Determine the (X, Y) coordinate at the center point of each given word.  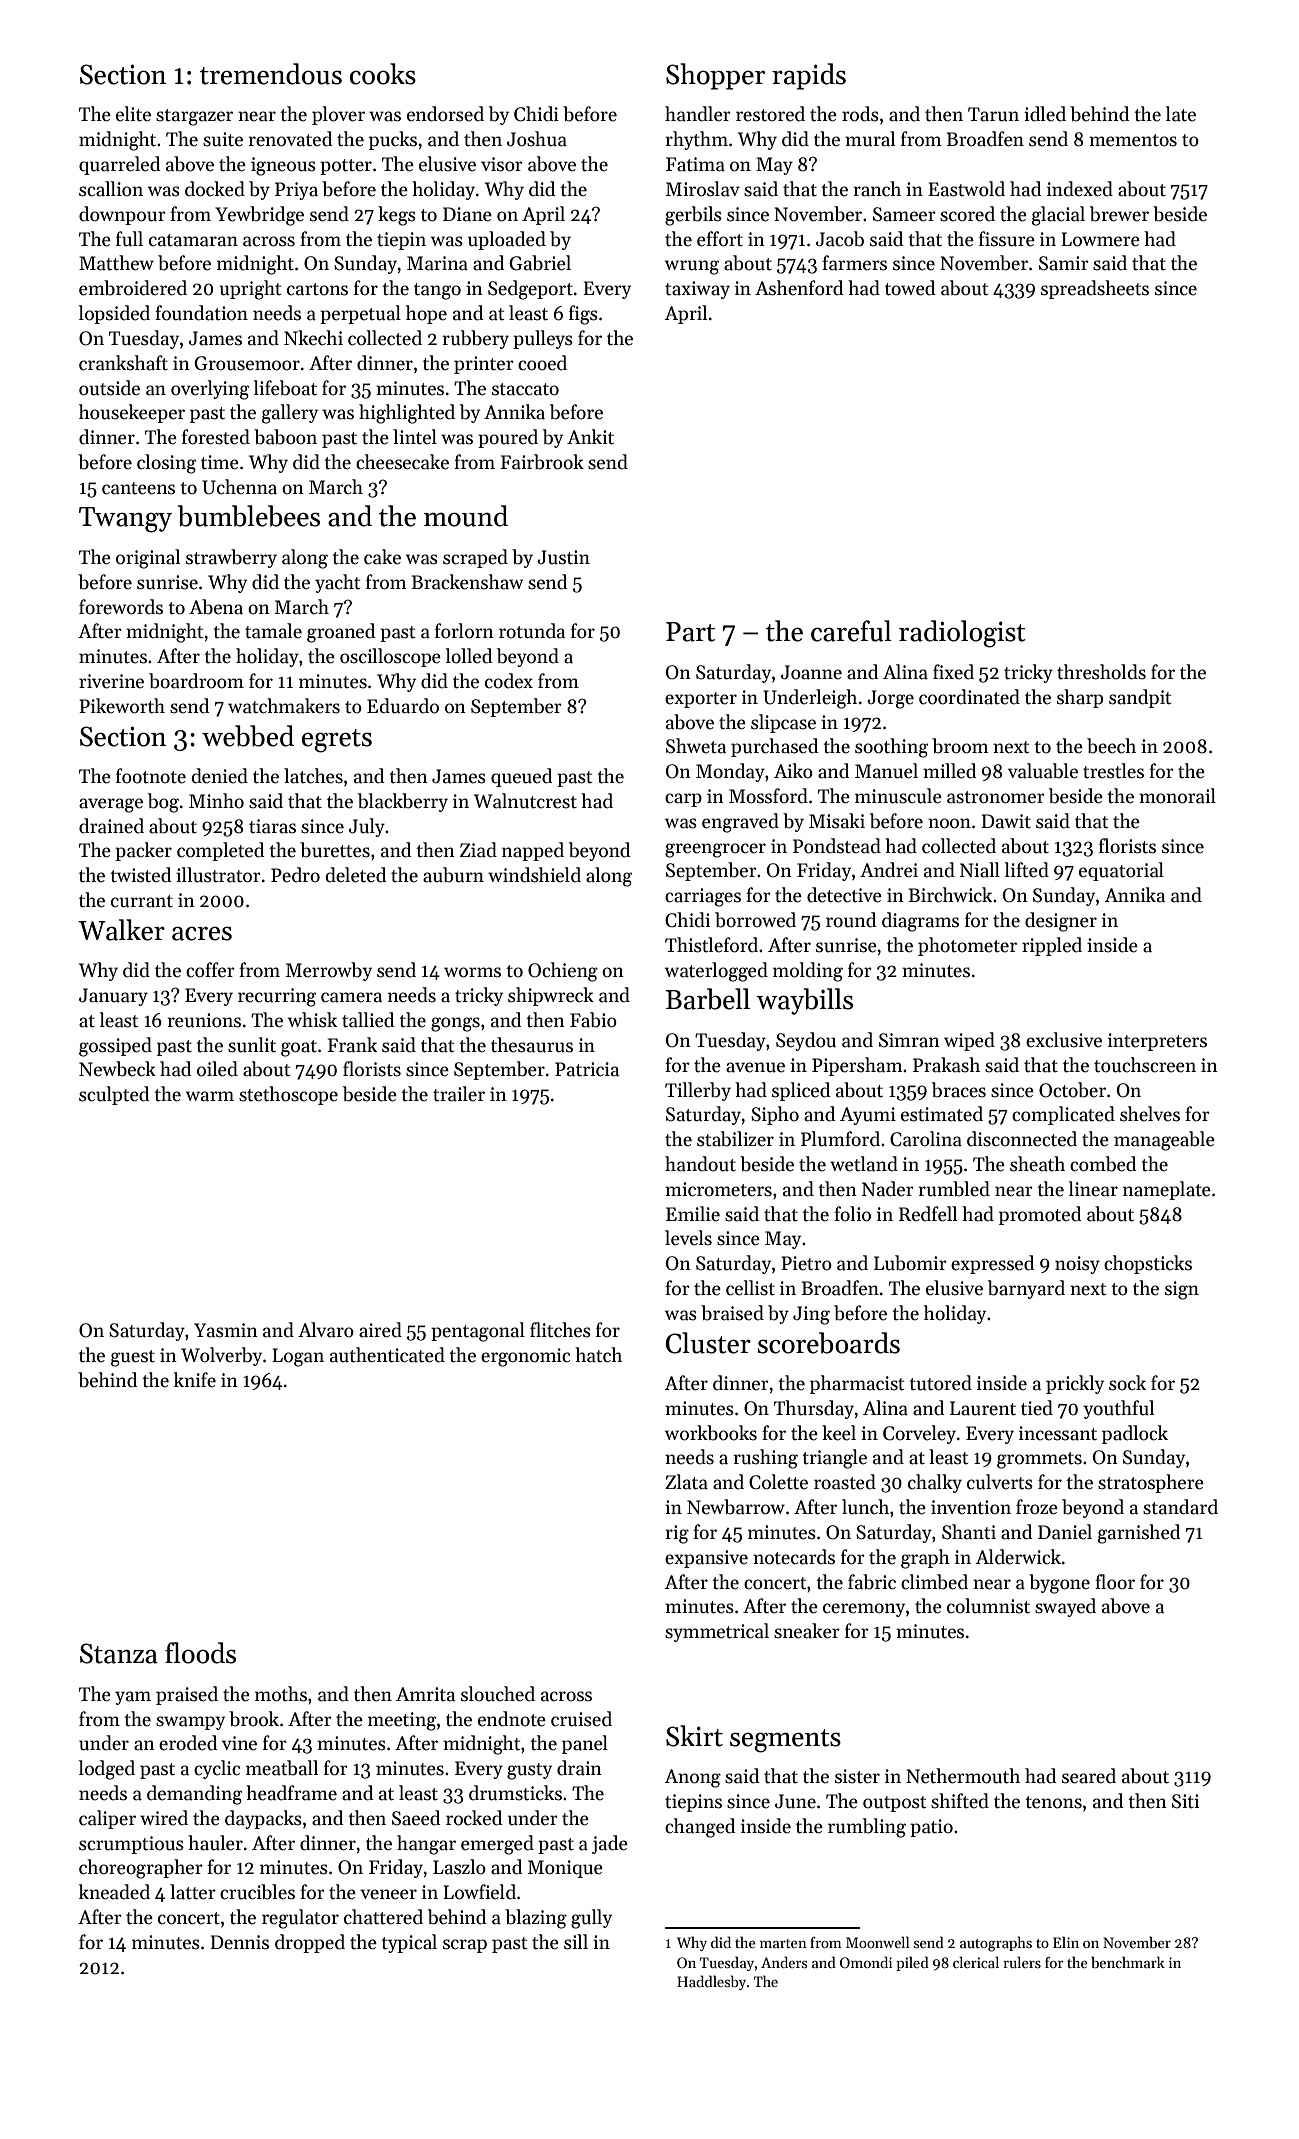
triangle (834, 1459)
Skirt (694, 1736)
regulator (300, 1919)
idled (1045, 114)
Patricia (587, 1069)
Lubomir (910, 1263)
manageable (1164, 1141)
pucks (393, 140)
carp (683, 800)
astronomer (996, 797)
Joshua (537, 139)
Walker (121, 930)
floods (200, 1653)
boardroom (196, 681)
